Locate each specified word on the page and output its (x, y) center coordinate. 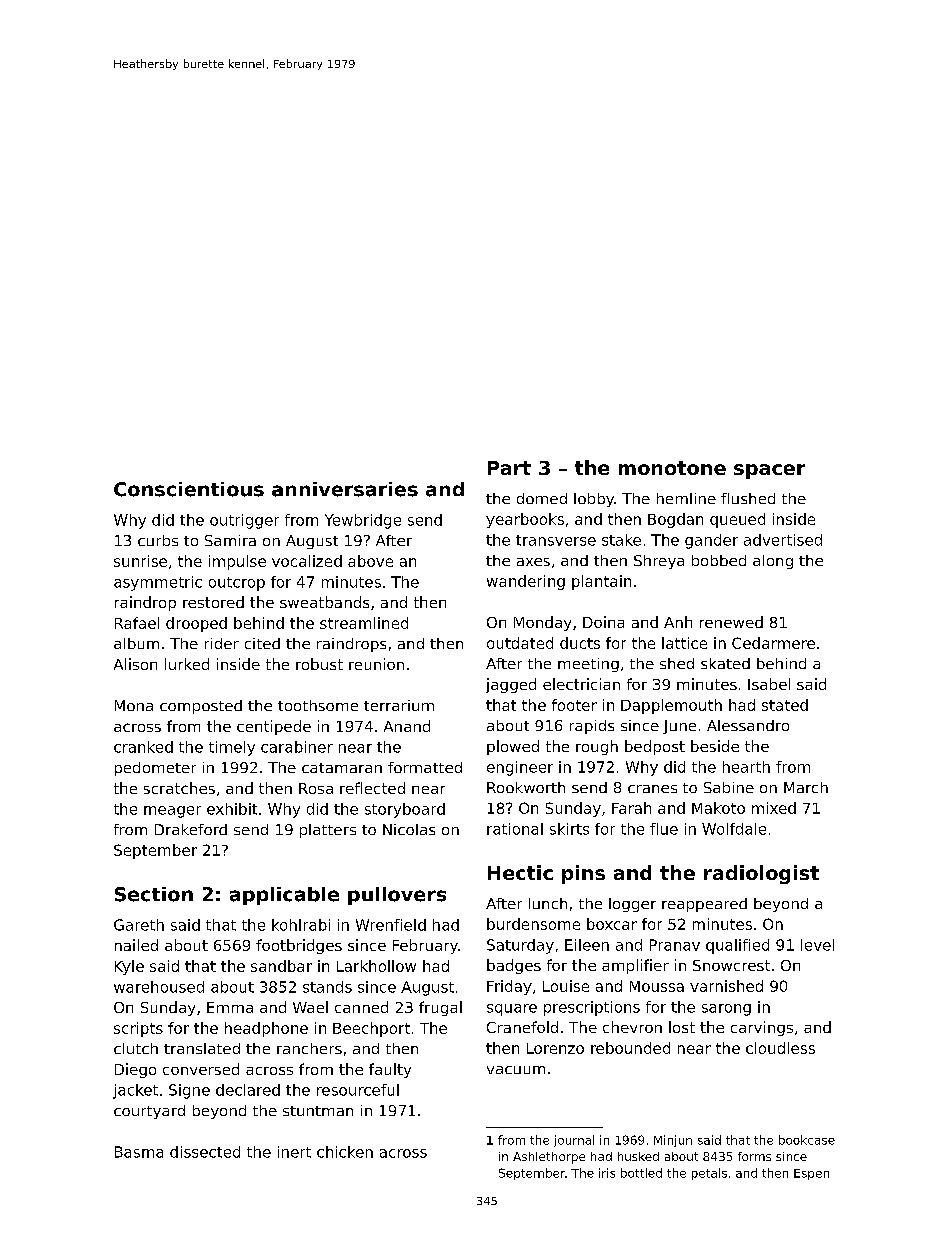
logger (632, 905)
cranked (143, 747)
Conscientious (189, 489)
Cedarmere (773, 643)
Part (509, 468)
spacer (769, 471)
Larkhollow (376, 966)
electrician (581, 684)
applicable (284, 896)
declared (248, 1090)
